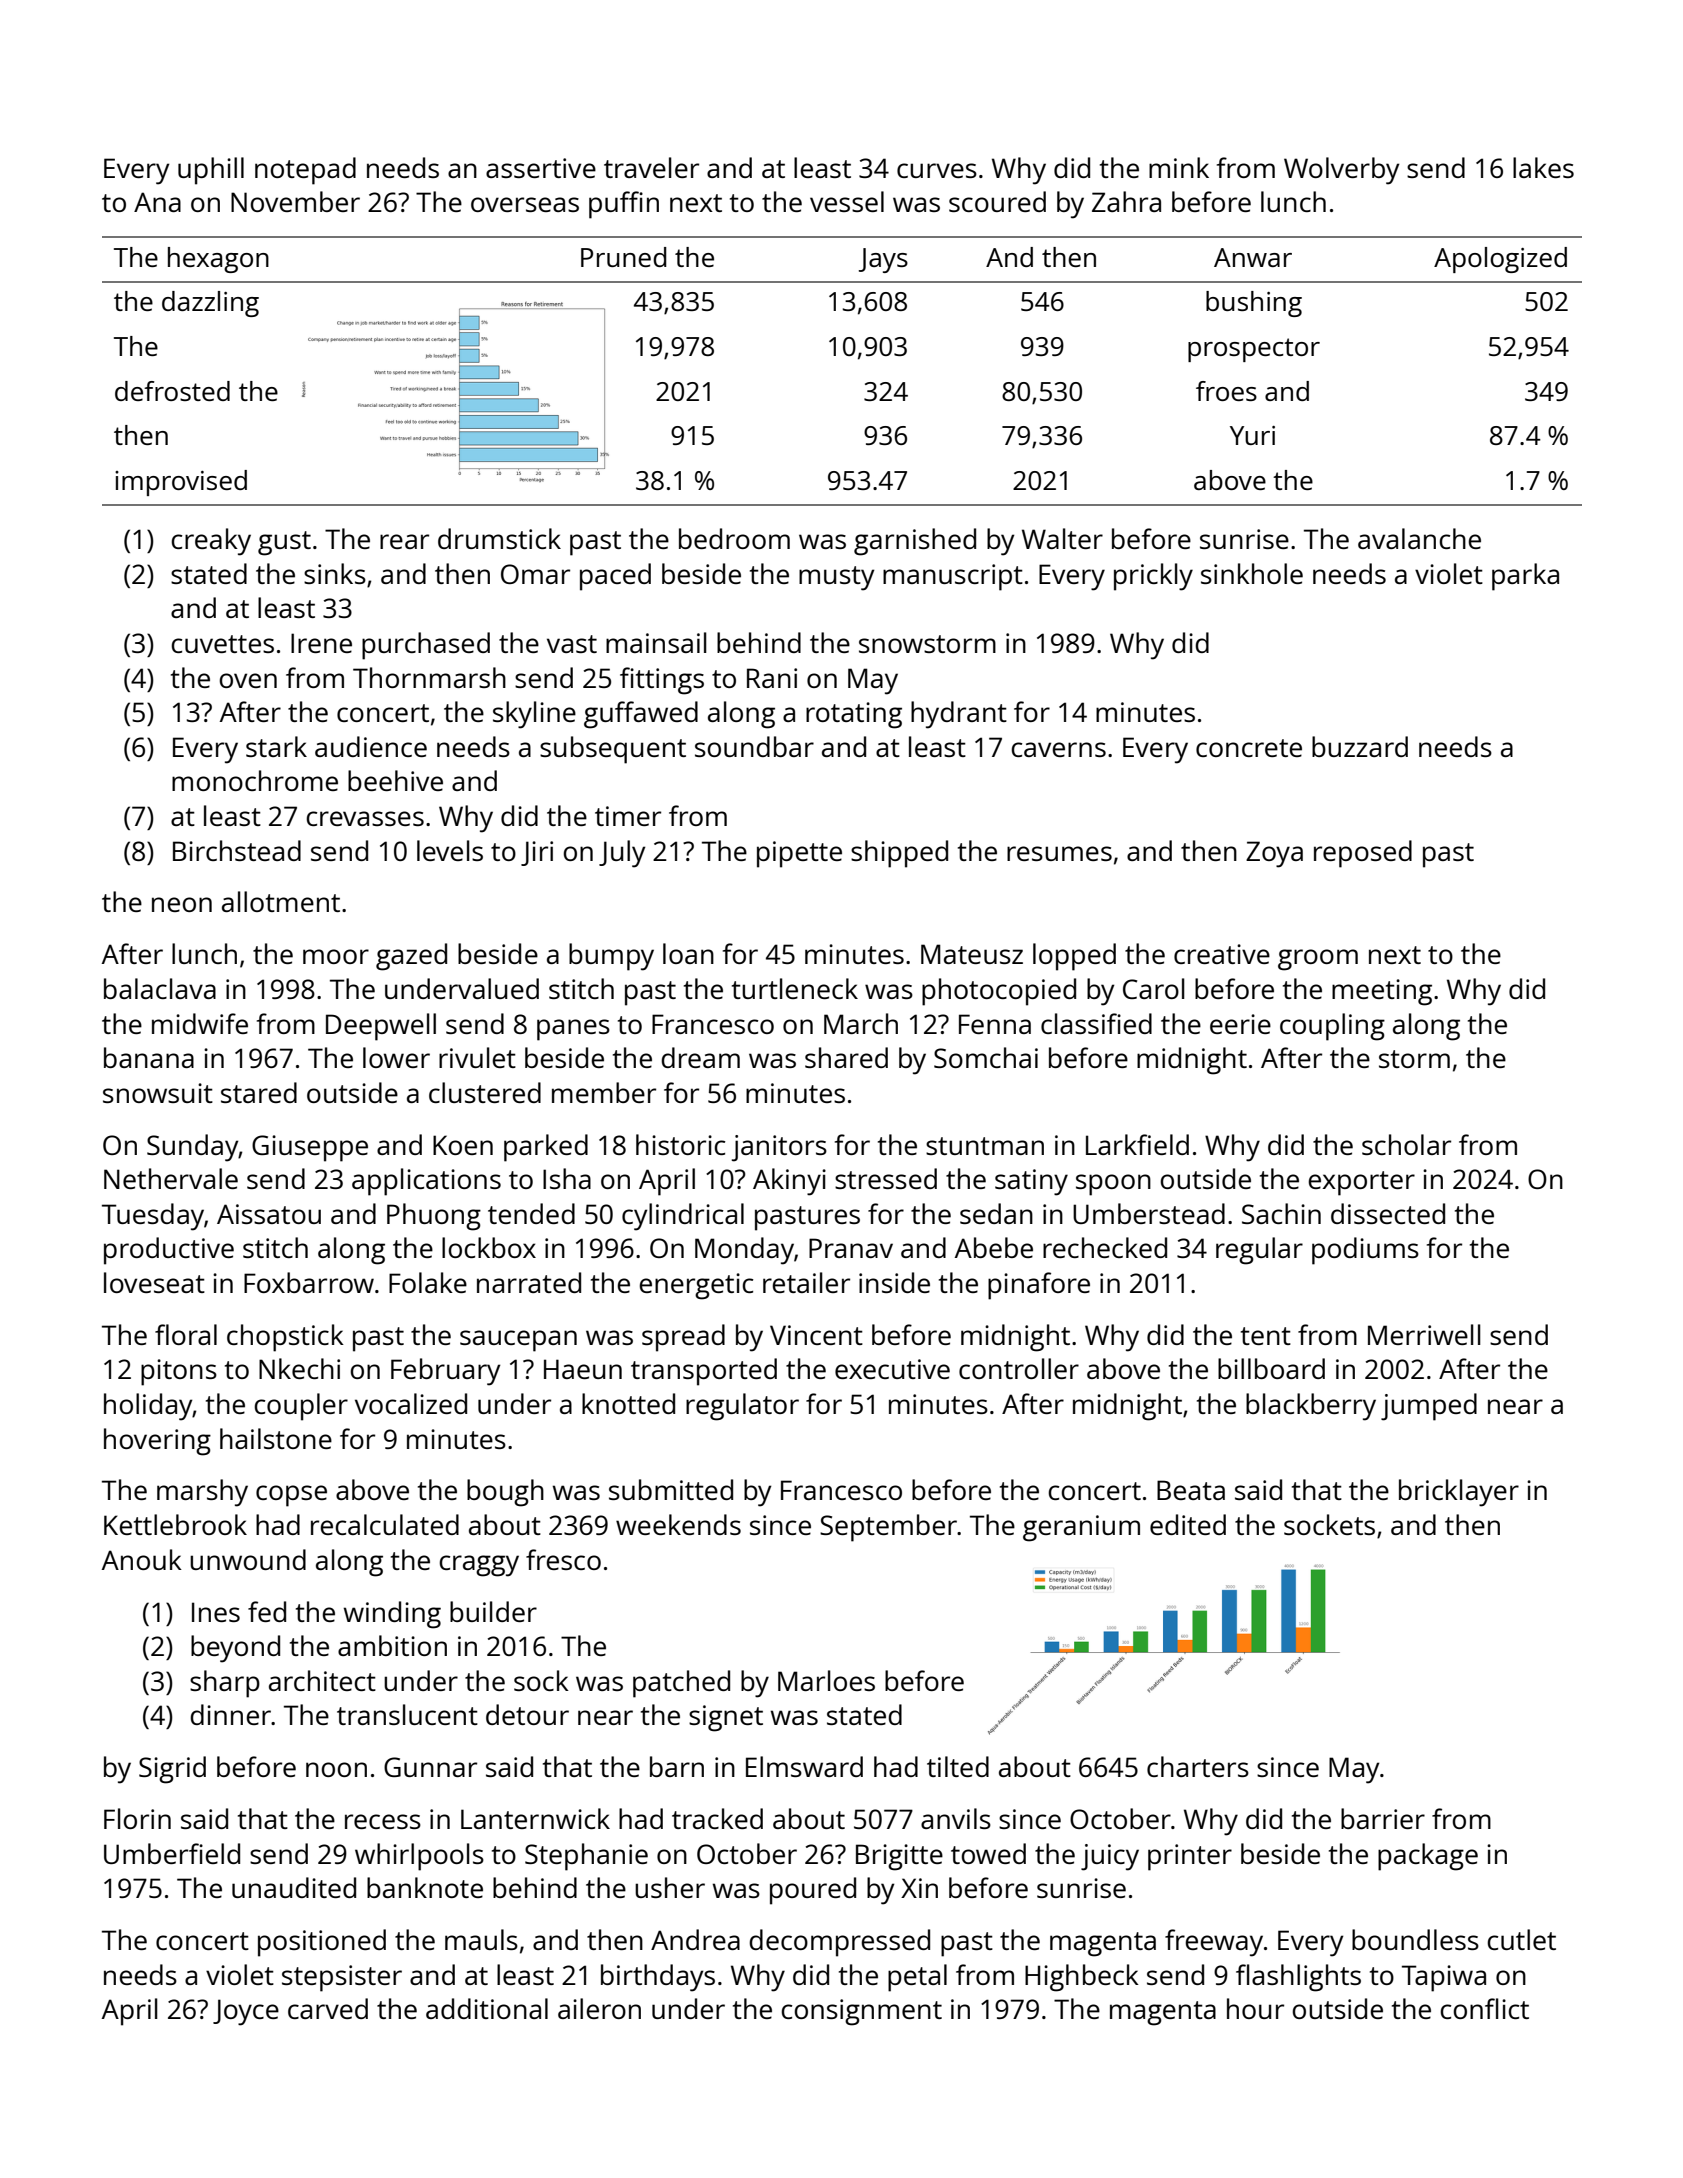 This screenshot has height=2178, width=1683. I want to click on Joyce, so click(246, 2012).
